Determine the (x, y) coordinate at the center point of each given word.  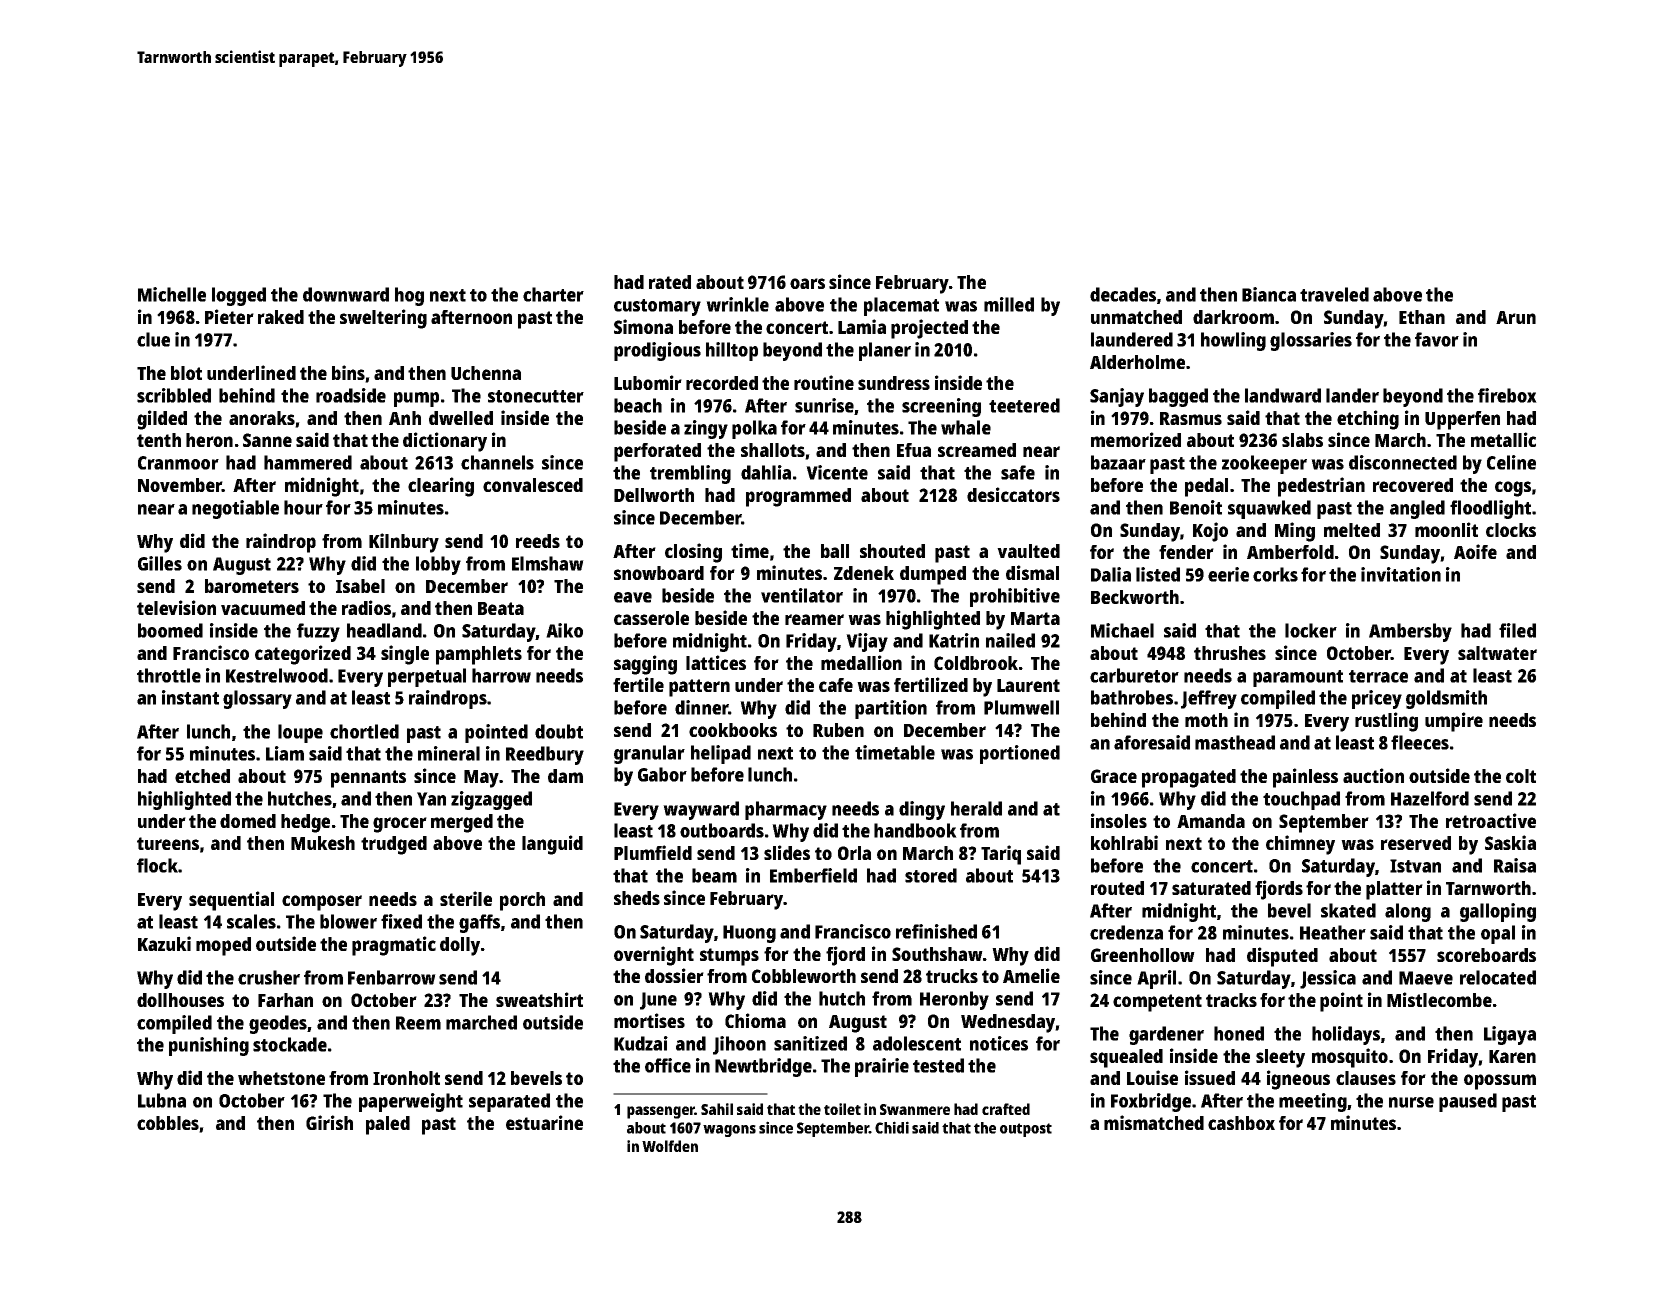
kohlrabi (1124, 842)
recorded (722, 383)
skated (1348, 910)
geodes (278, 1024)
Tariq (1001, 855)
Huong (749, 934)
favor (1437, 339)
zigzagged (491, 800)
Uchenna (486, 373)
